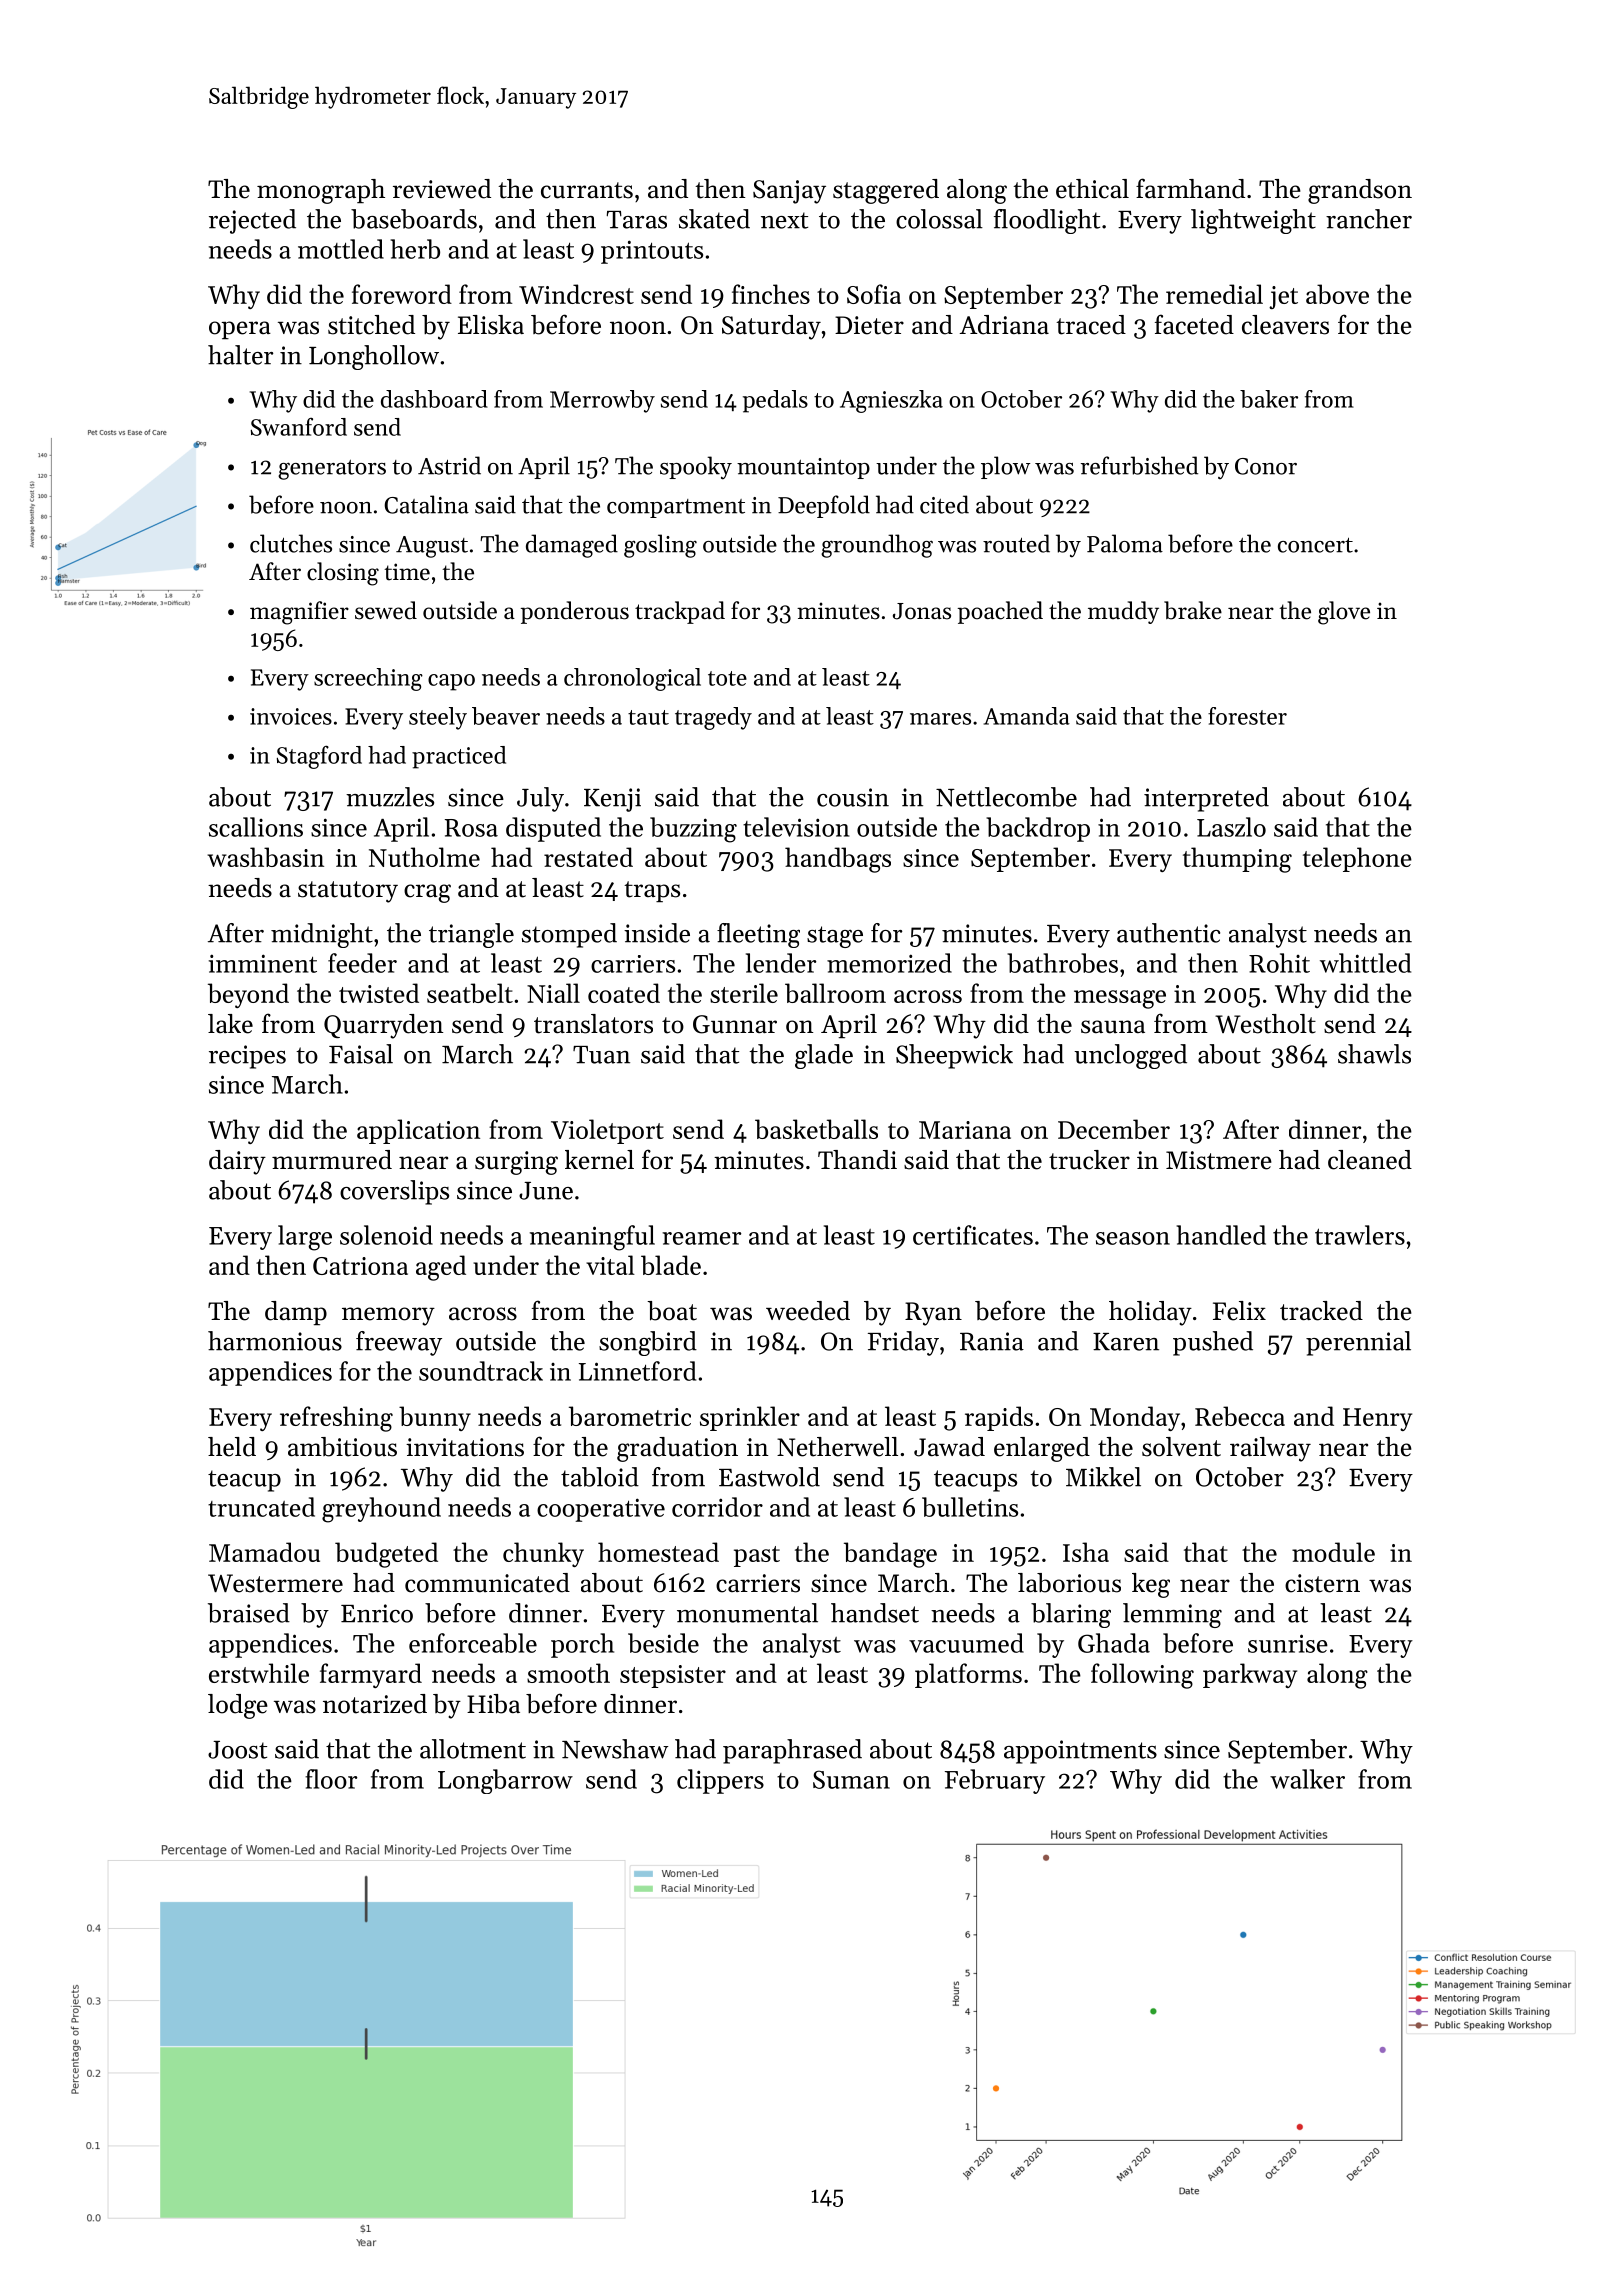 This document has width=1620, height=2292. Describe the element at coordinates (1357, 859) in the document. I see `telephone` at that location.
